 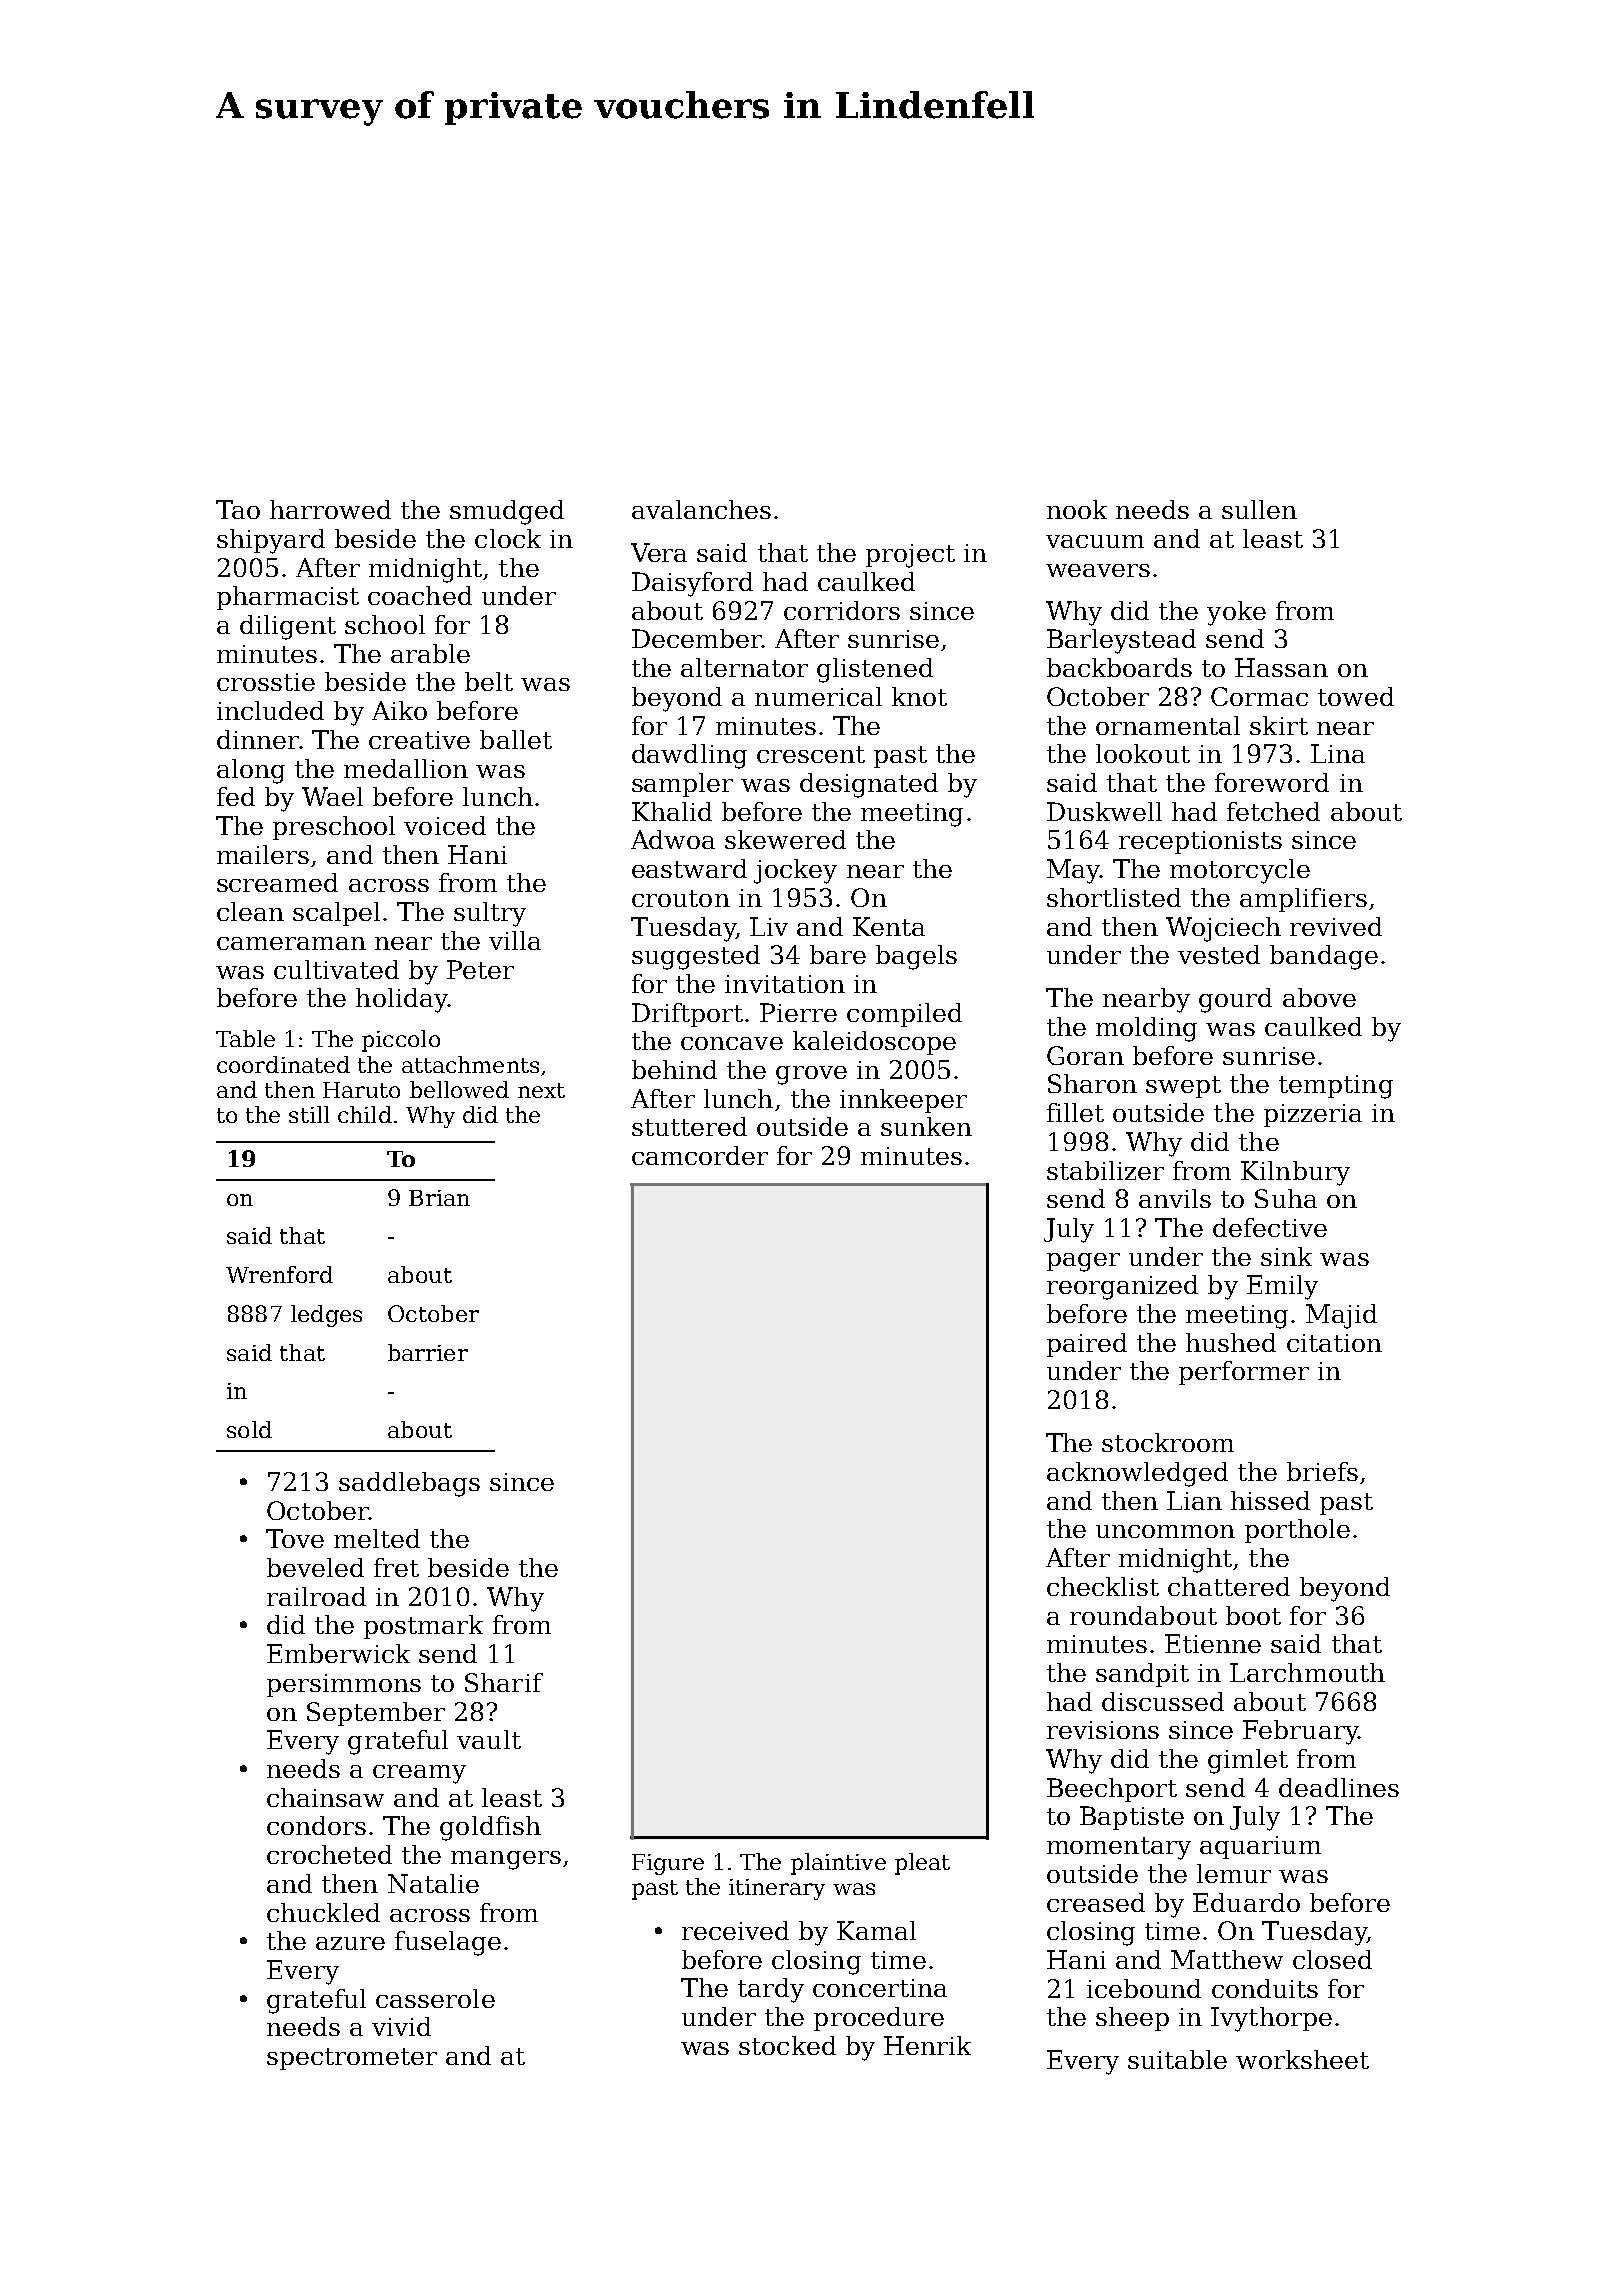 What do you see at coordinates (490, 914) in the screenshot?
I see `sultry` at bounding box center [490, 914].
